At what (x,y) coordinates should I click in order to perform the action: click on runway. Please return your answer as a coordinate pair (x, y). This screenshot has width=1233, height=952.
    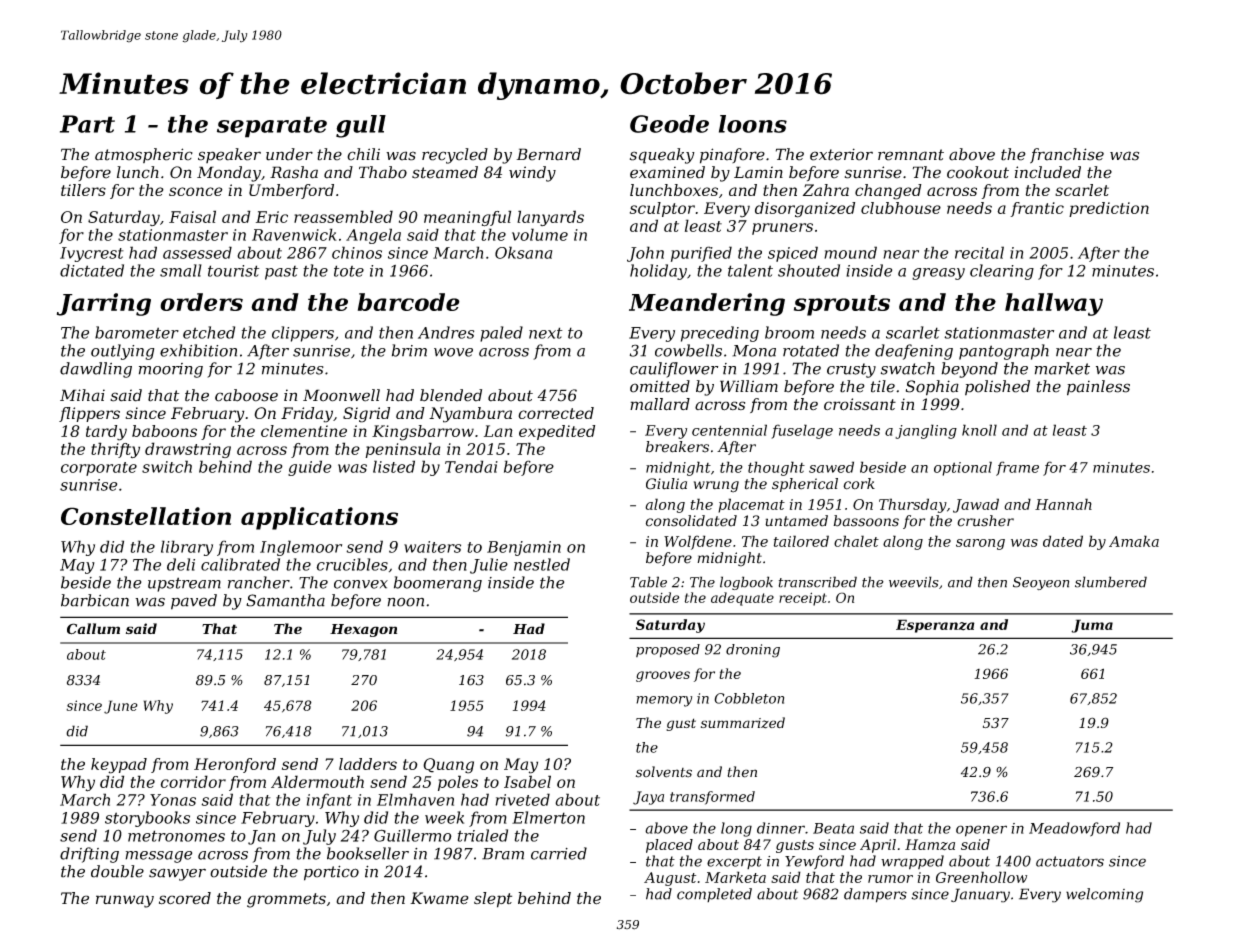
    Looking at the image, I should click on (125, 901).
